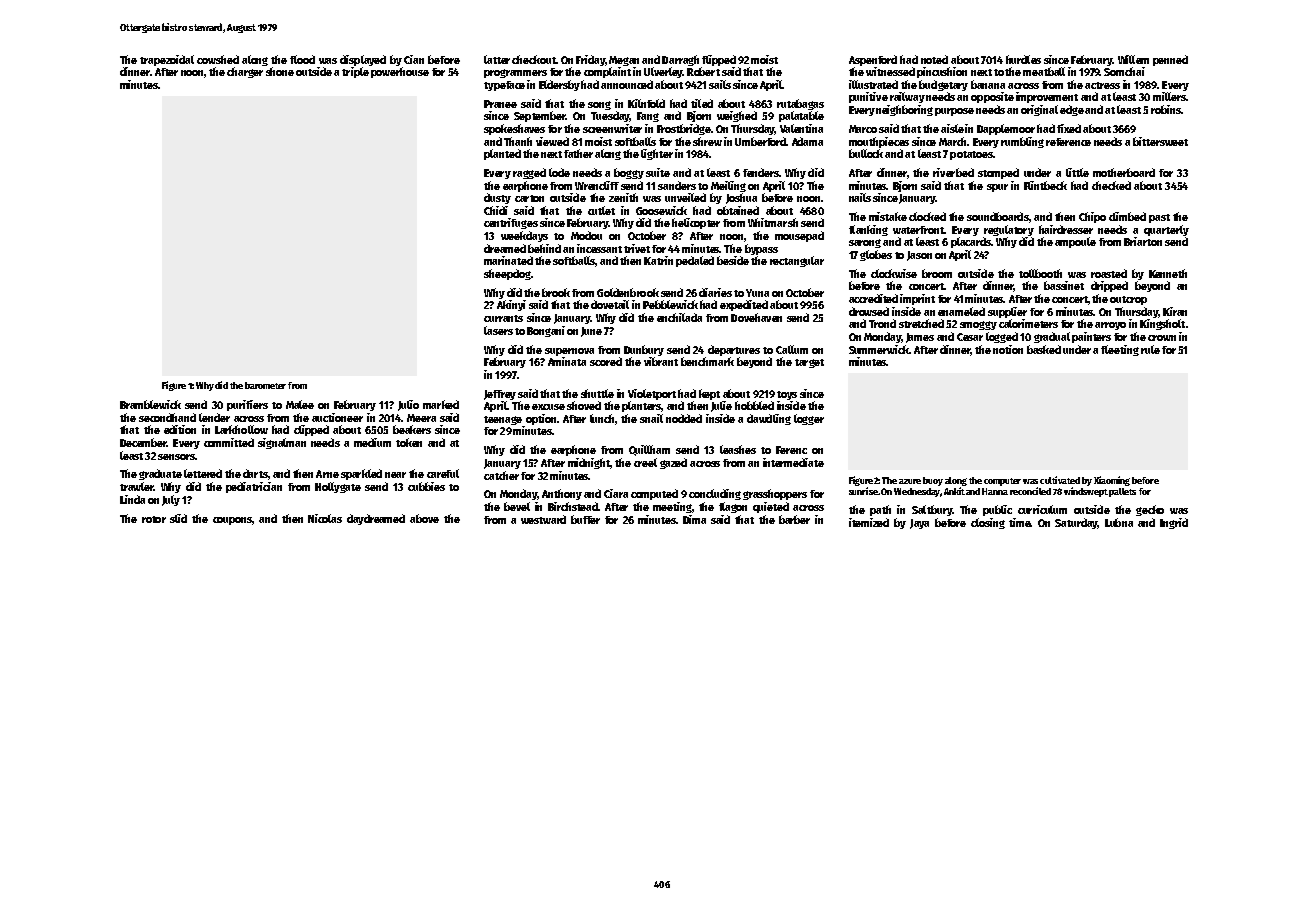 The height and width of the screenshot is (924, 1308). What do you see at coordinates (658, 172) in the screenshot?
I see `suite` at bounding box center [658, 172].
